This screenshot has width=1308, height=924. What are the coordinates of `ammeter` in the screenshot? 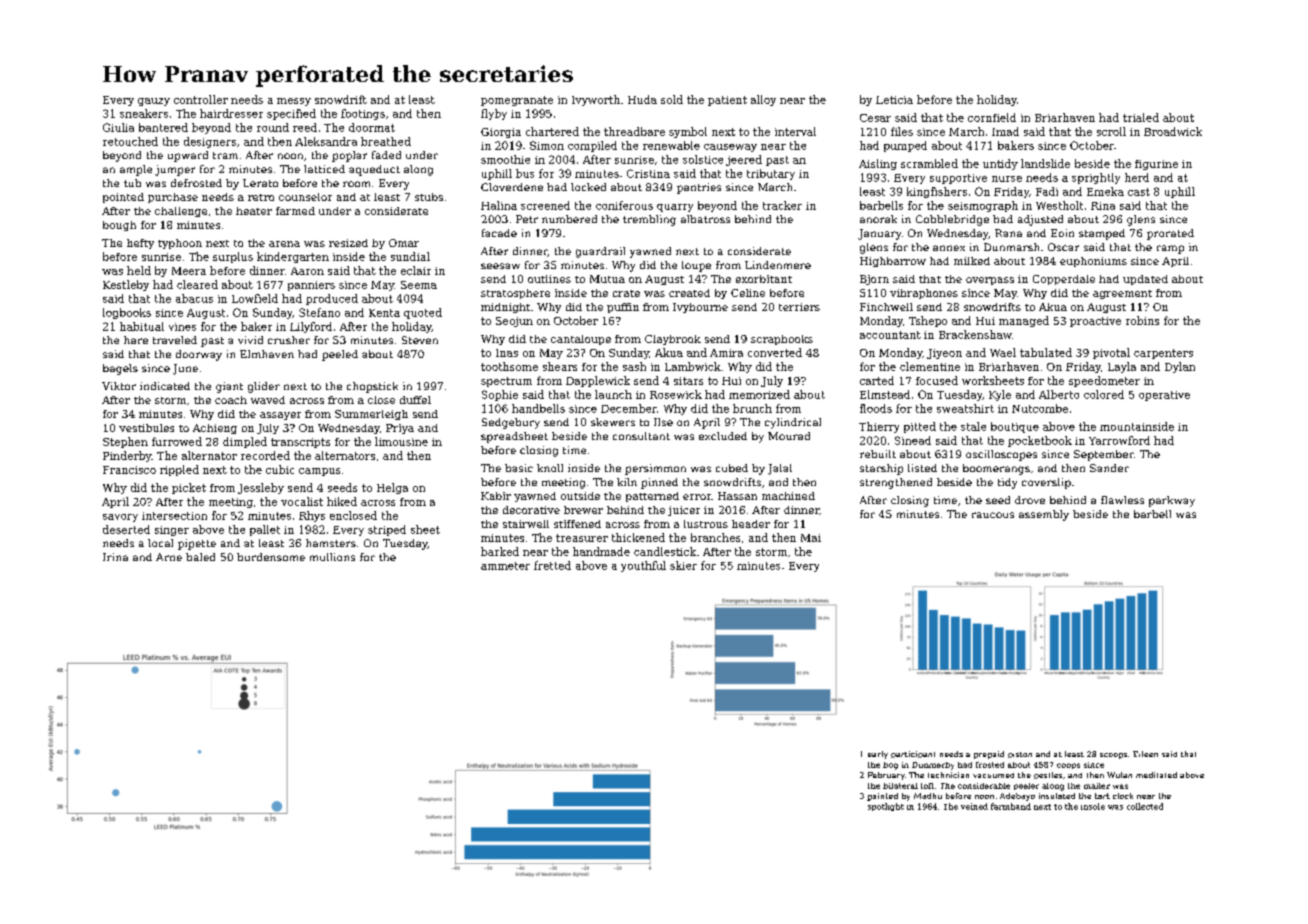 It's located at (505, 566).
